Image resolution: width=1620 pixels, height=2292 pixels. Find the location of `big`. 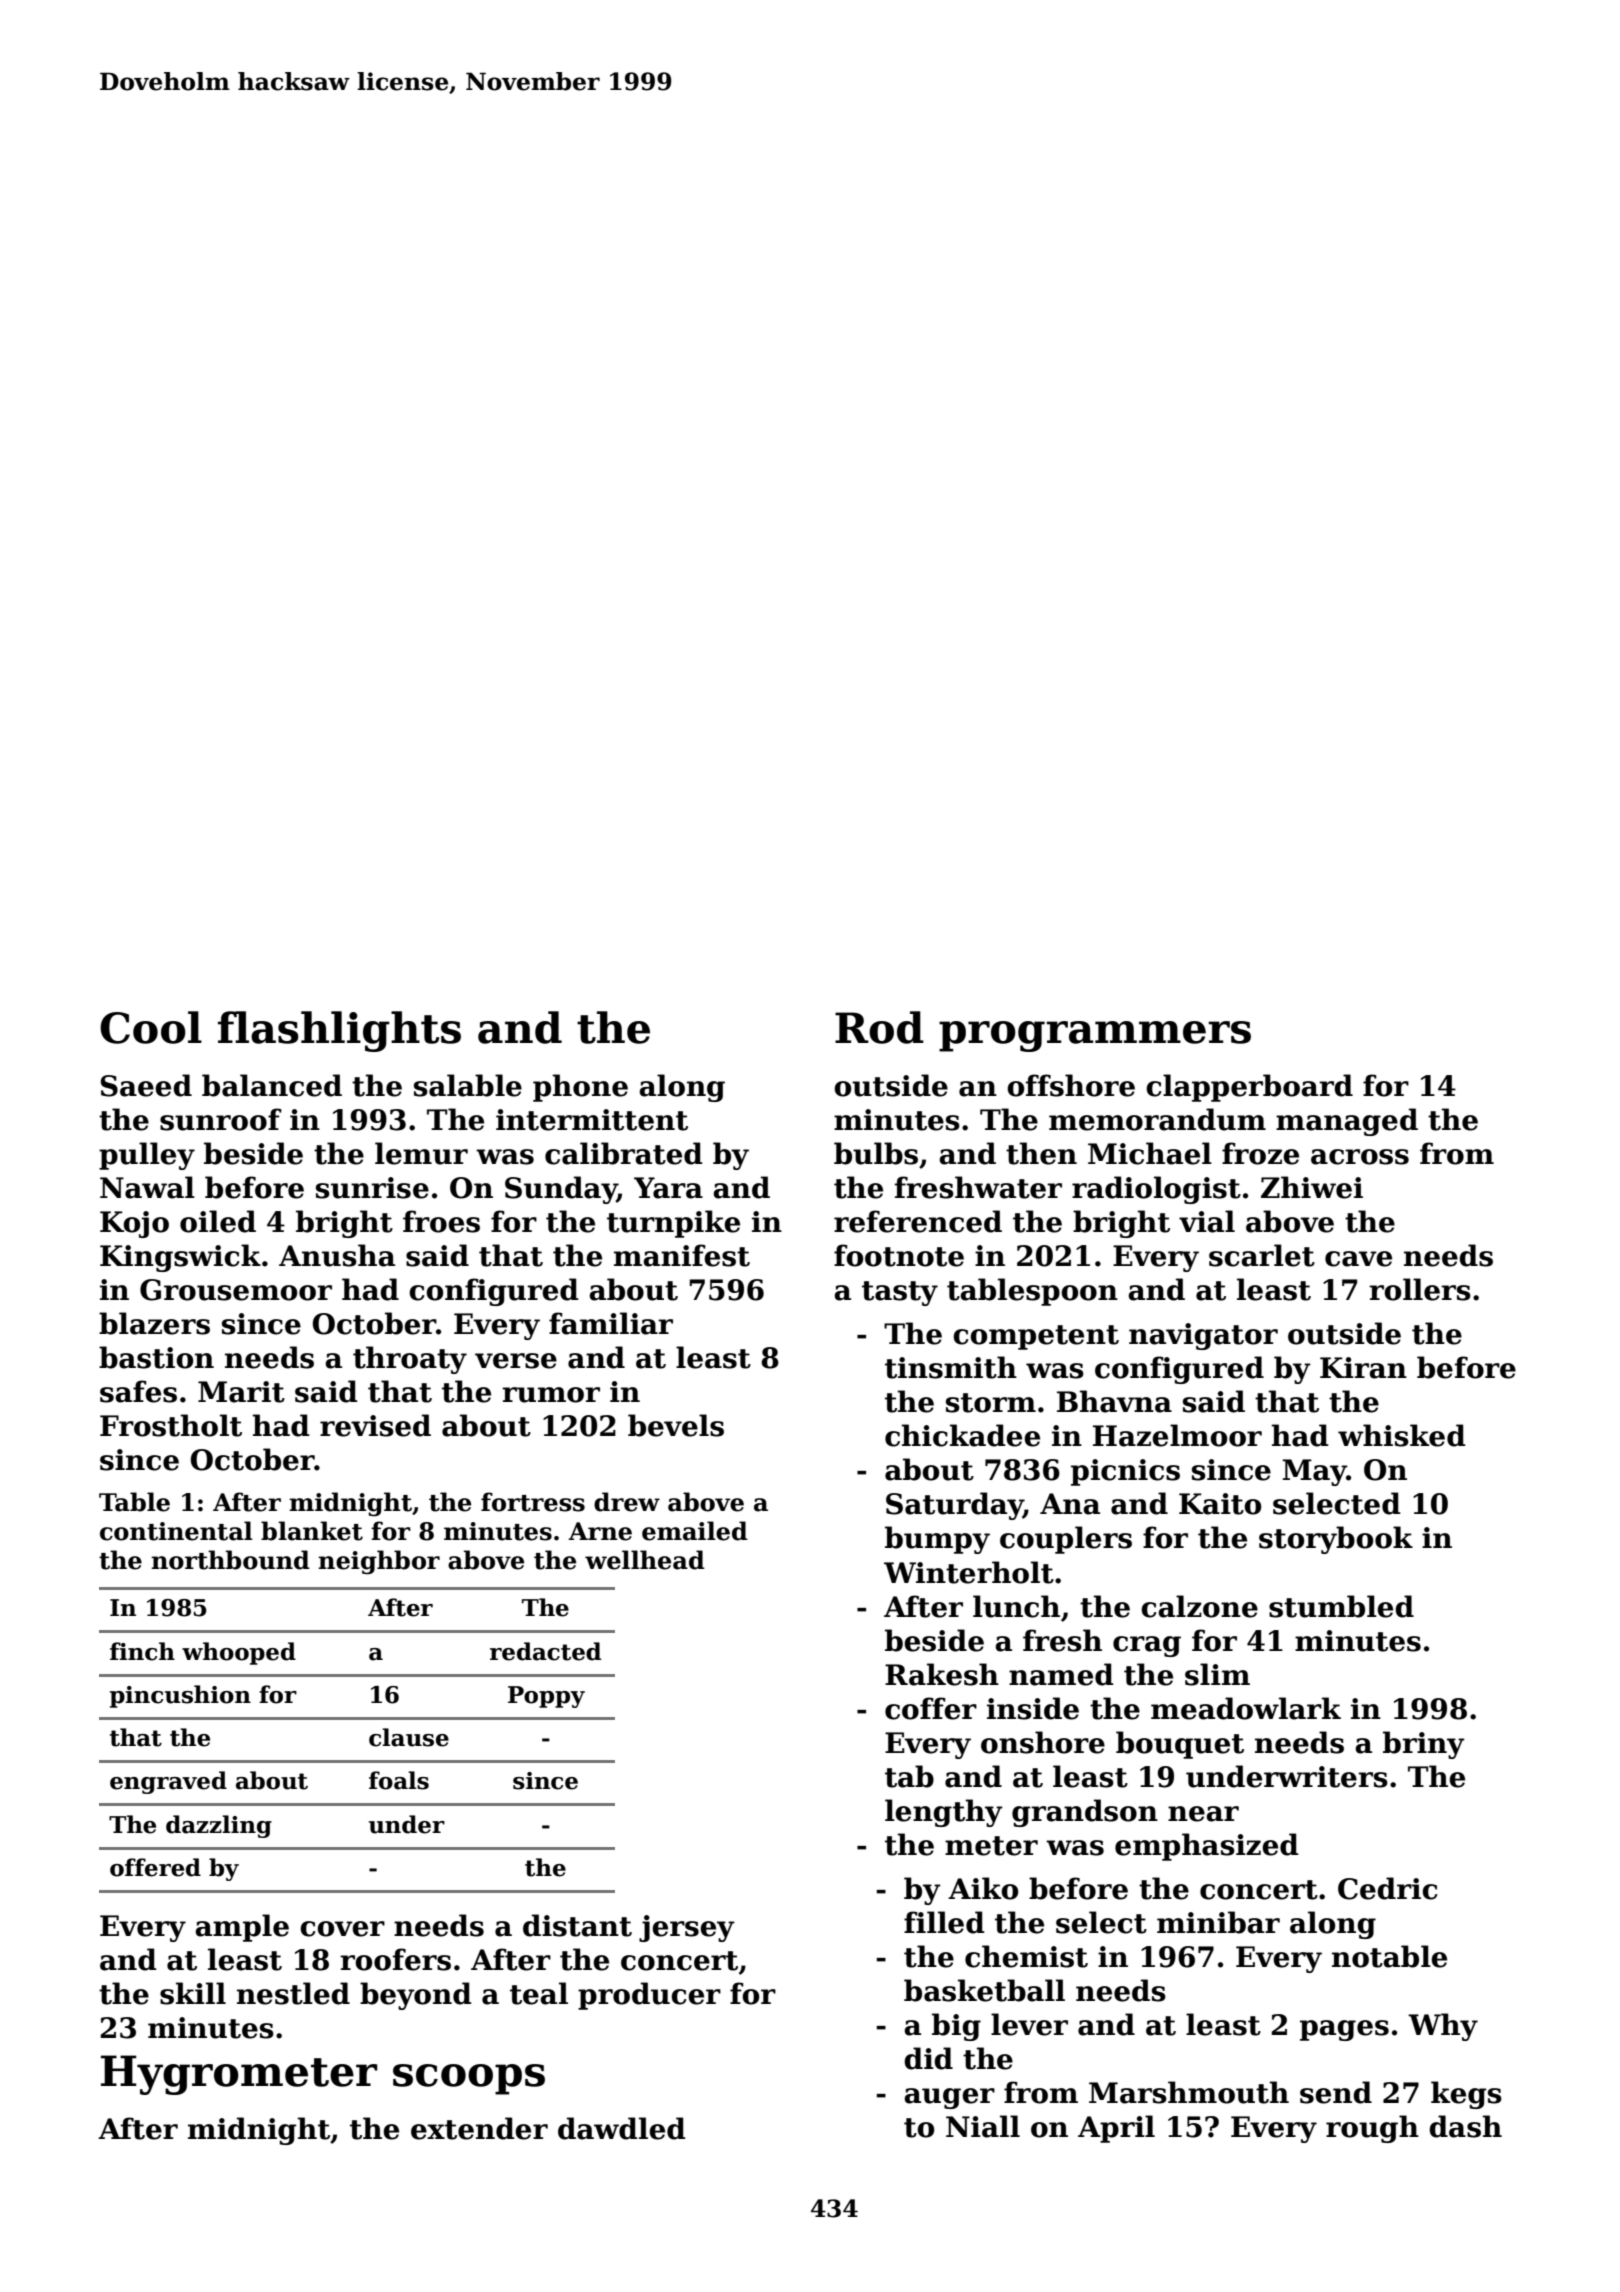

big is located at coordinates (956, 2027).
